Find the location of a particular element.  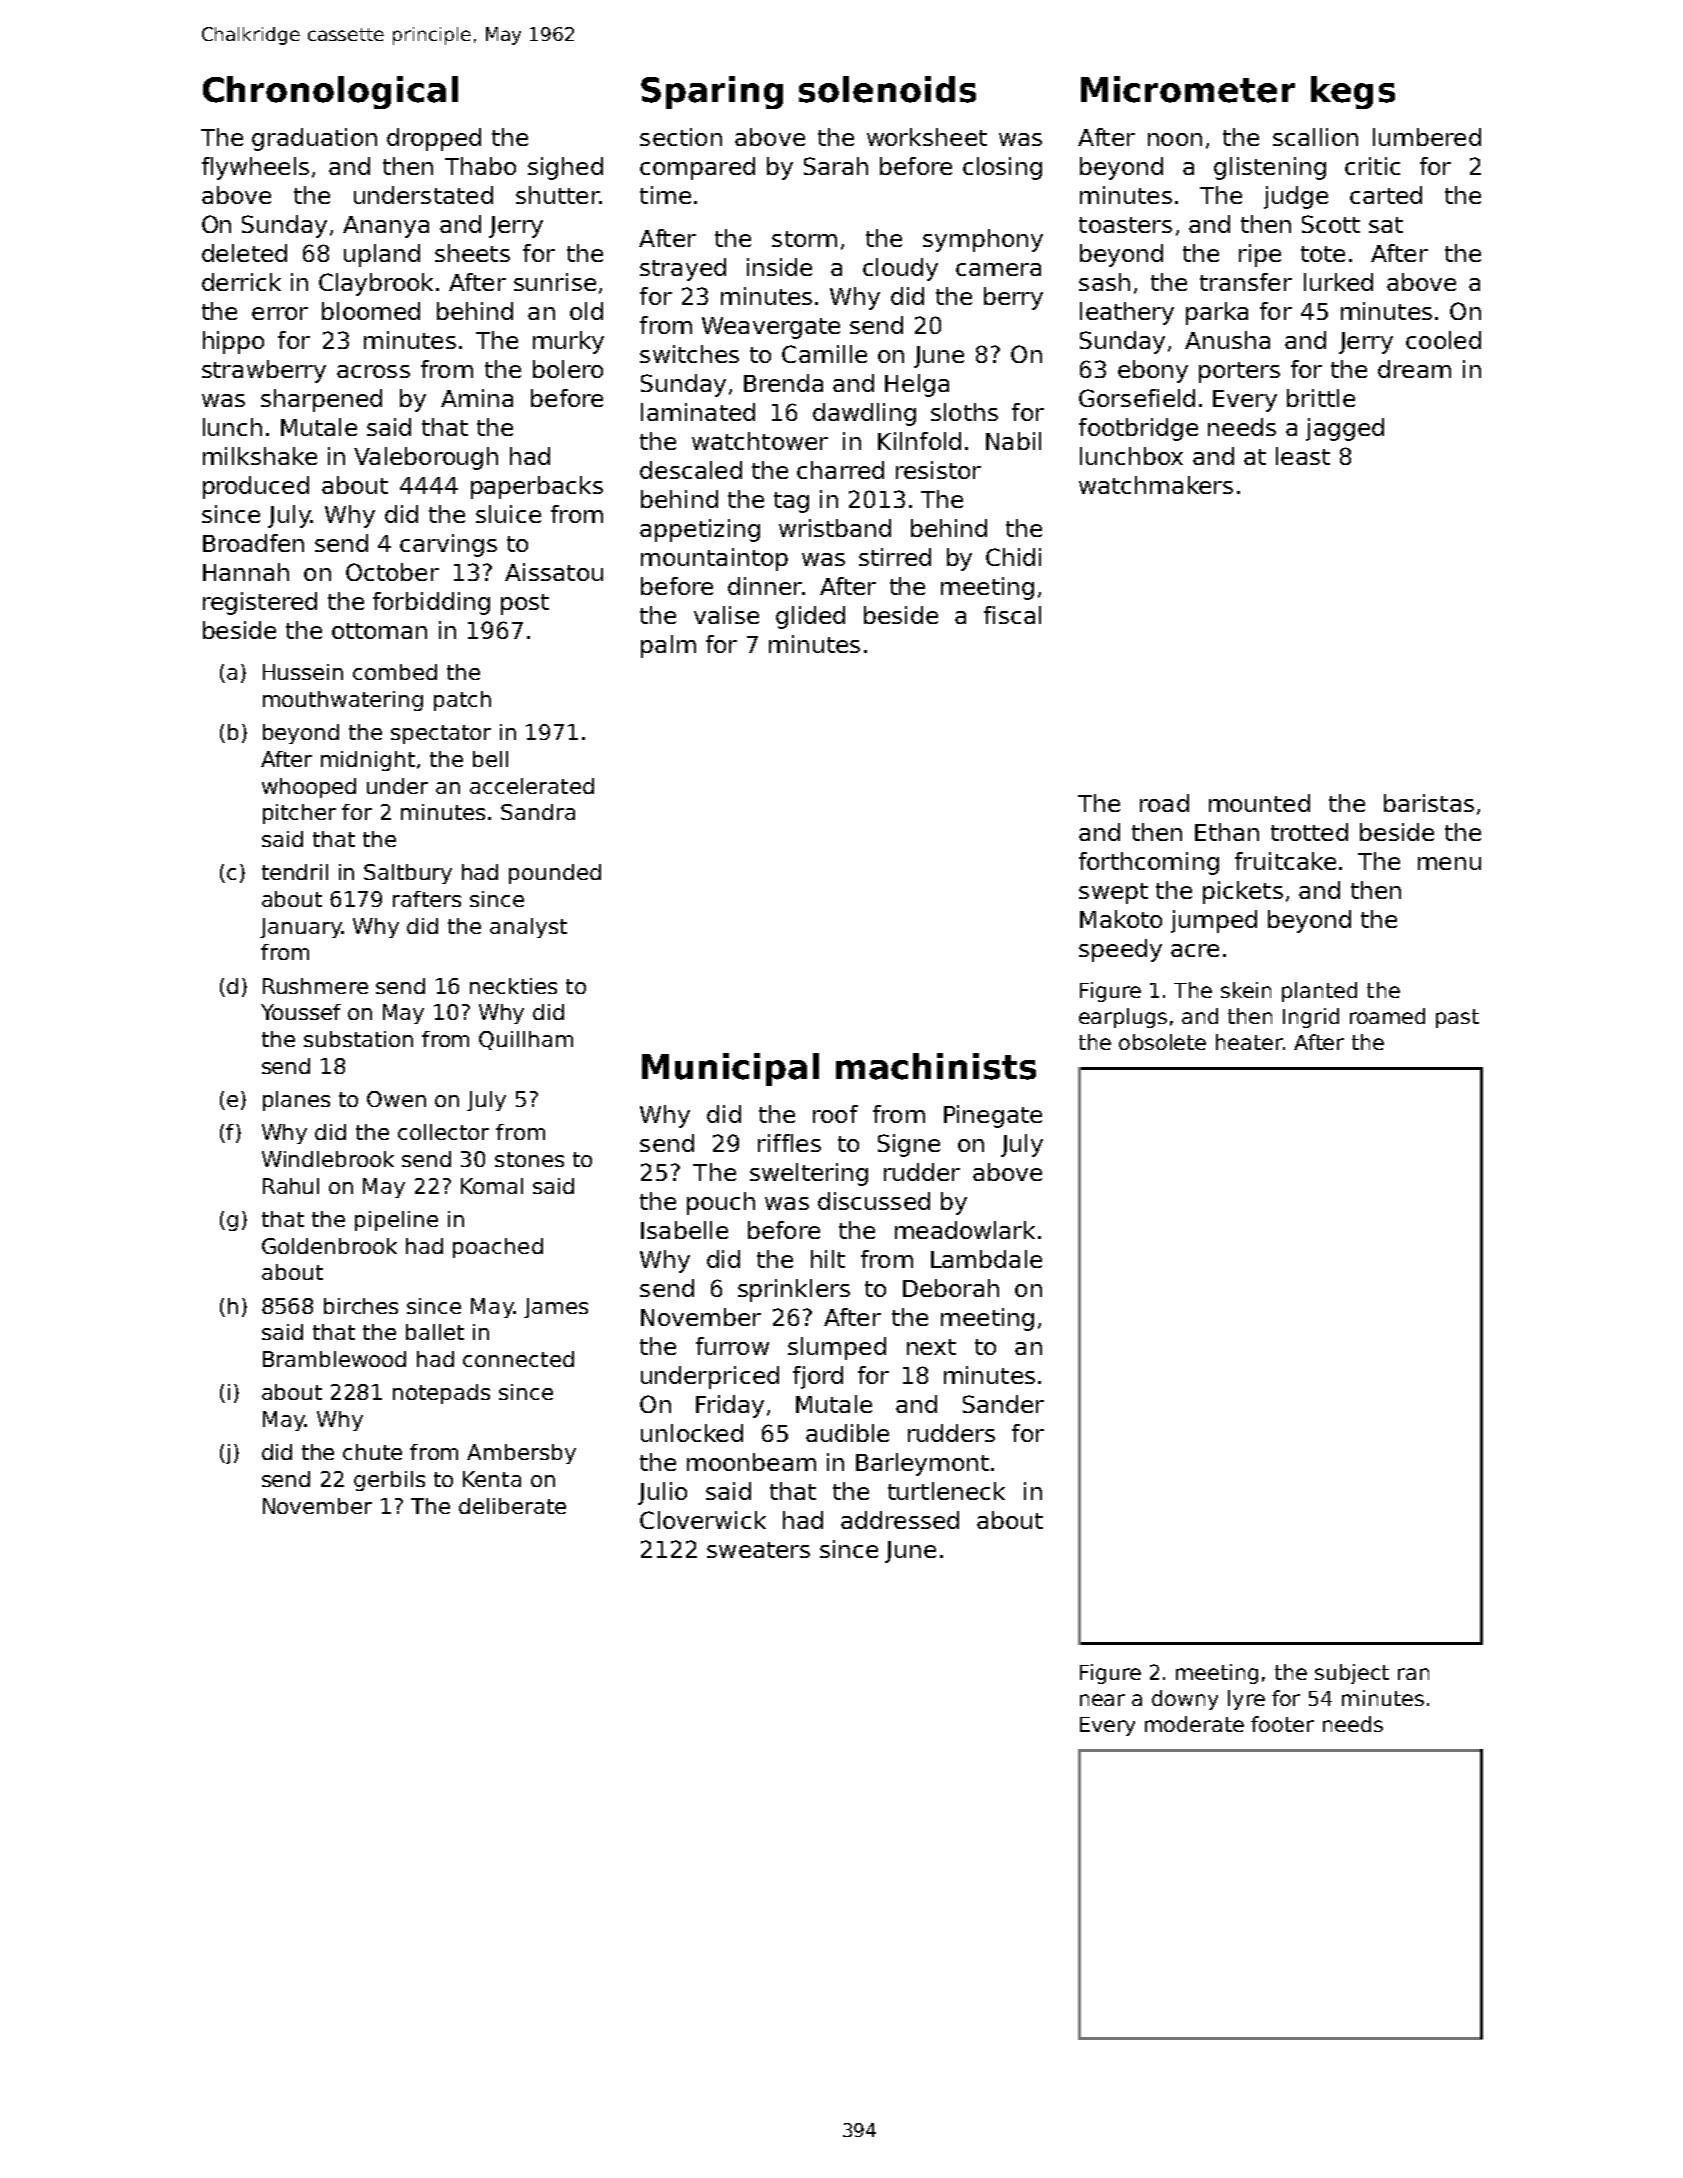

glided is located at coordinates (810, 617).
